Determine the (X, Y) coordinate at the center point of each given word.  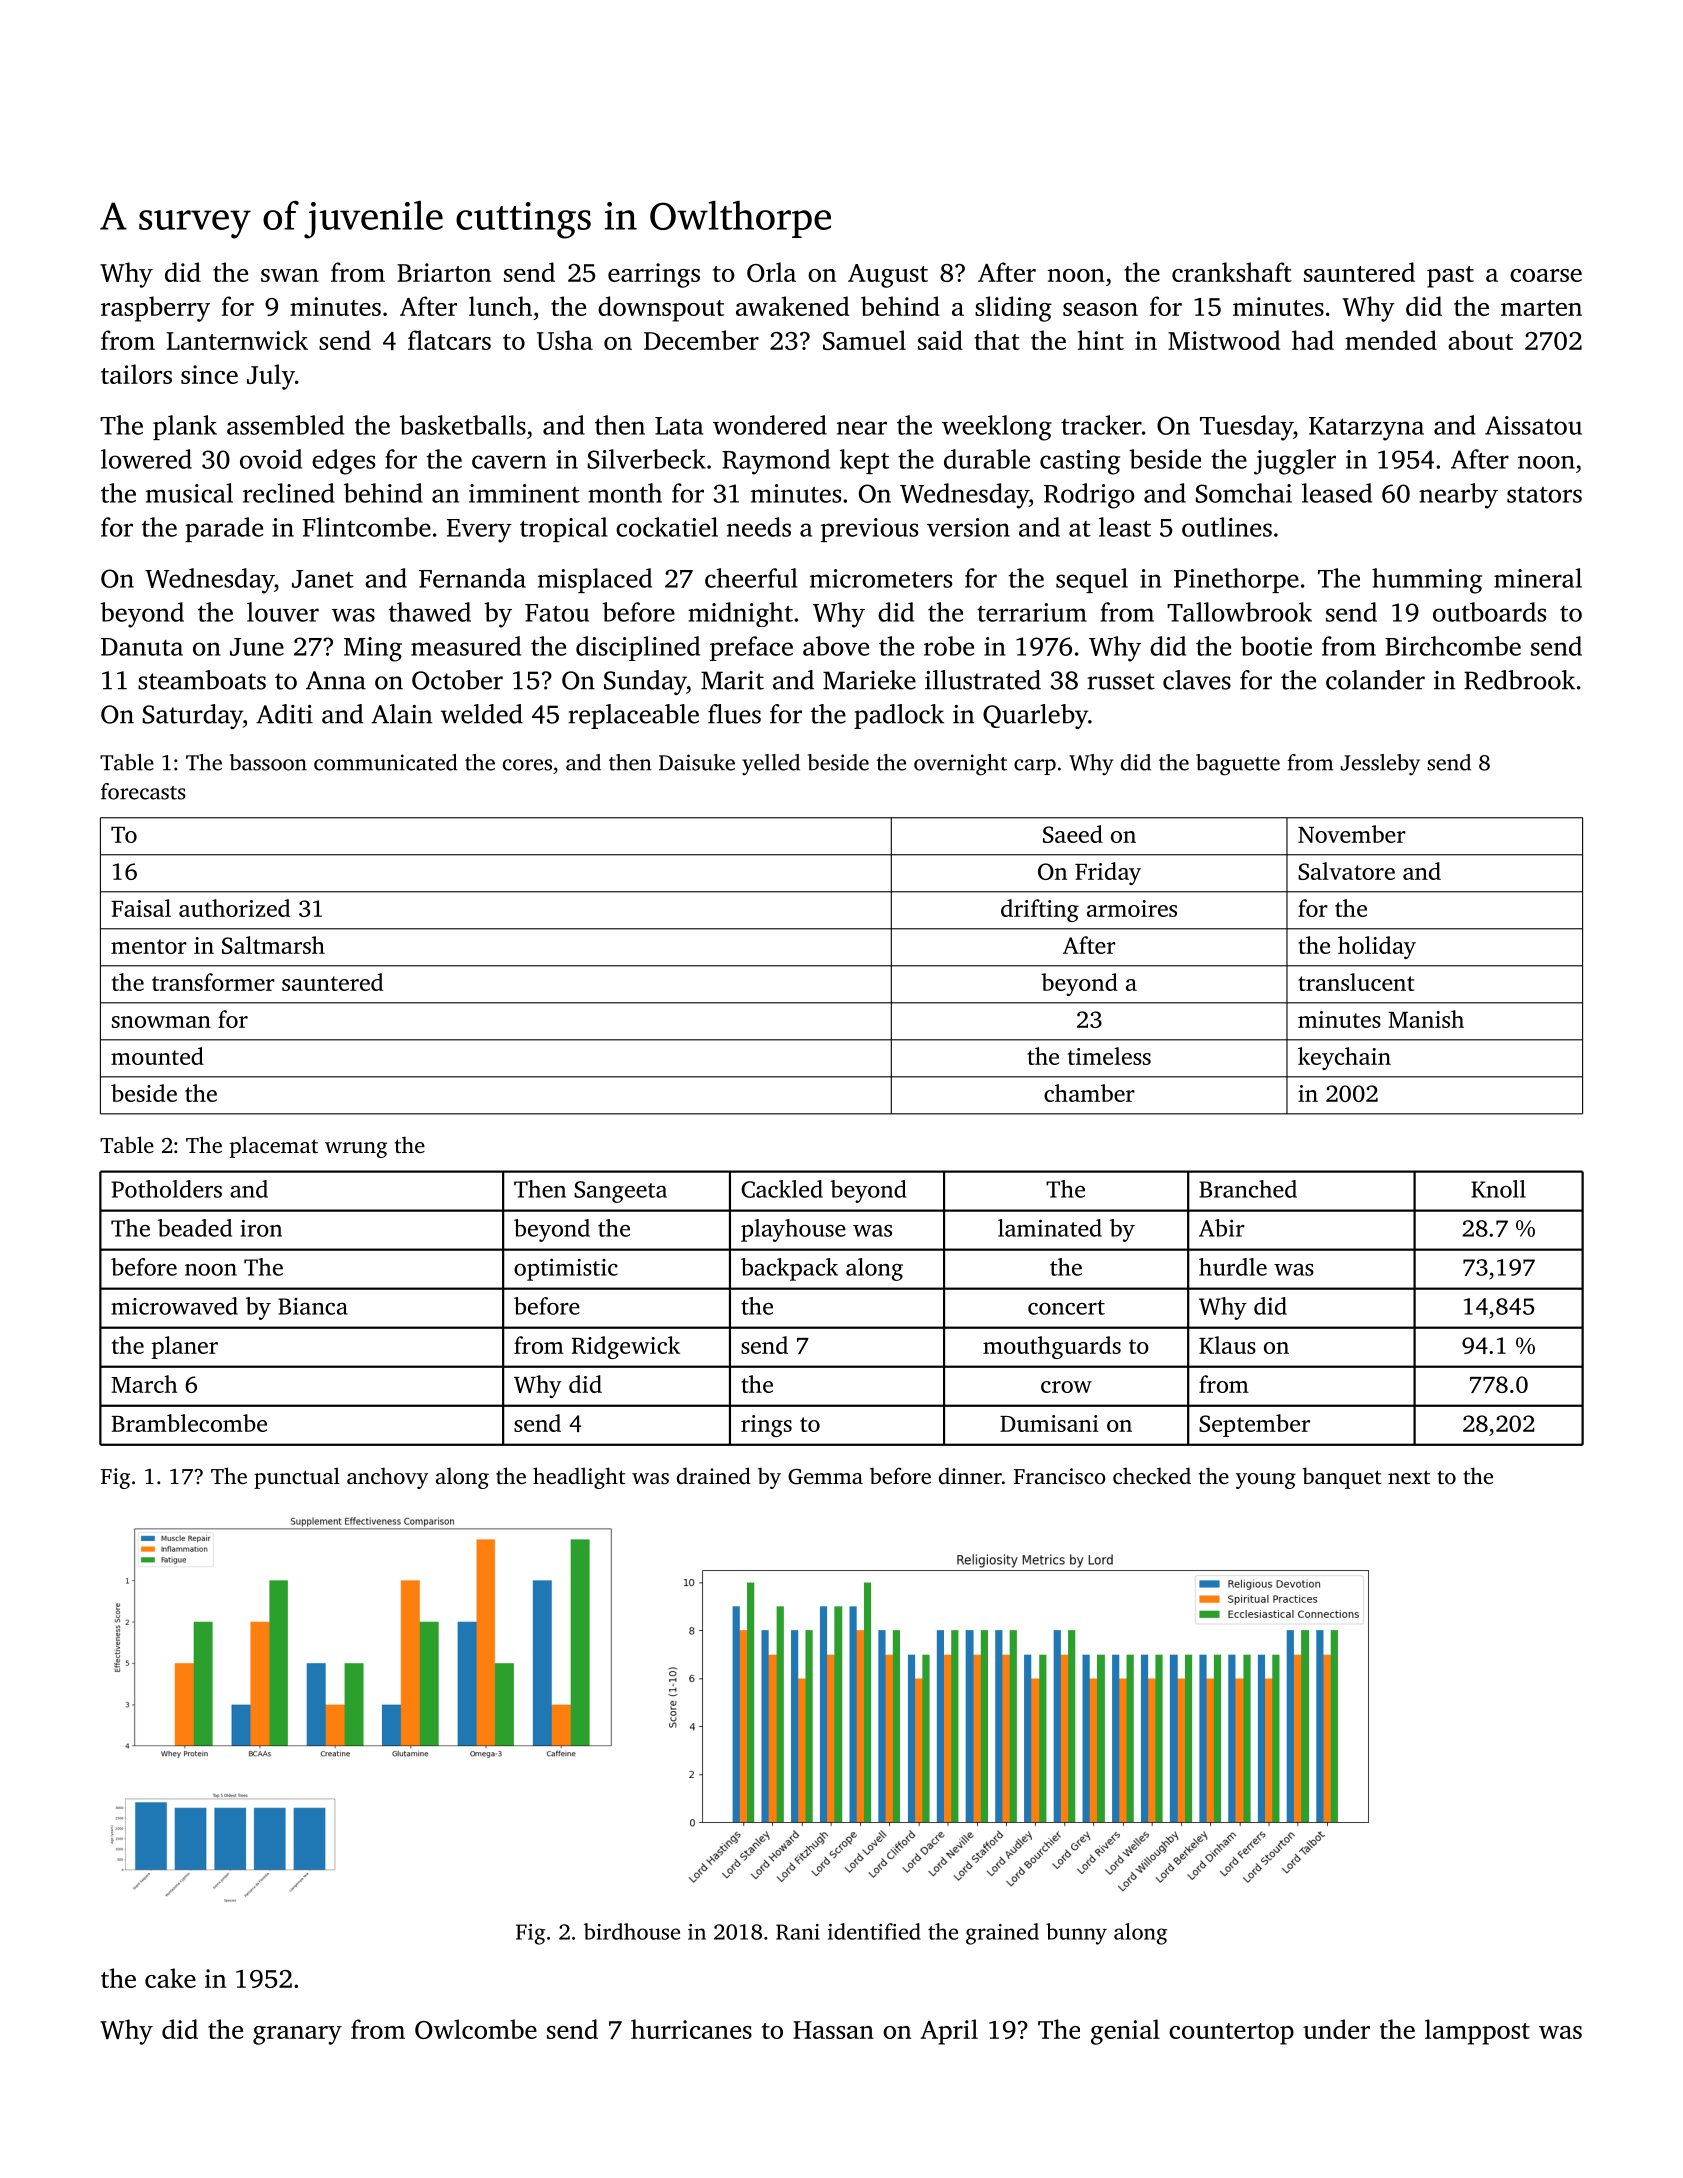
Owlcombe (476, 2029)
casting (1080, 462)
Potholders (167, 1189)
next (1409, 1477)
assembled (285, 425)
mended (1391, 340)
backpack (789, 1269)
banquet (1342, 1478)
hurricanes (691, 2029)
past (1450, 277)
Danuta (142, 647)
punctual (297, 1478)
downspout (661, 309)
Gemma (825, 1477)
